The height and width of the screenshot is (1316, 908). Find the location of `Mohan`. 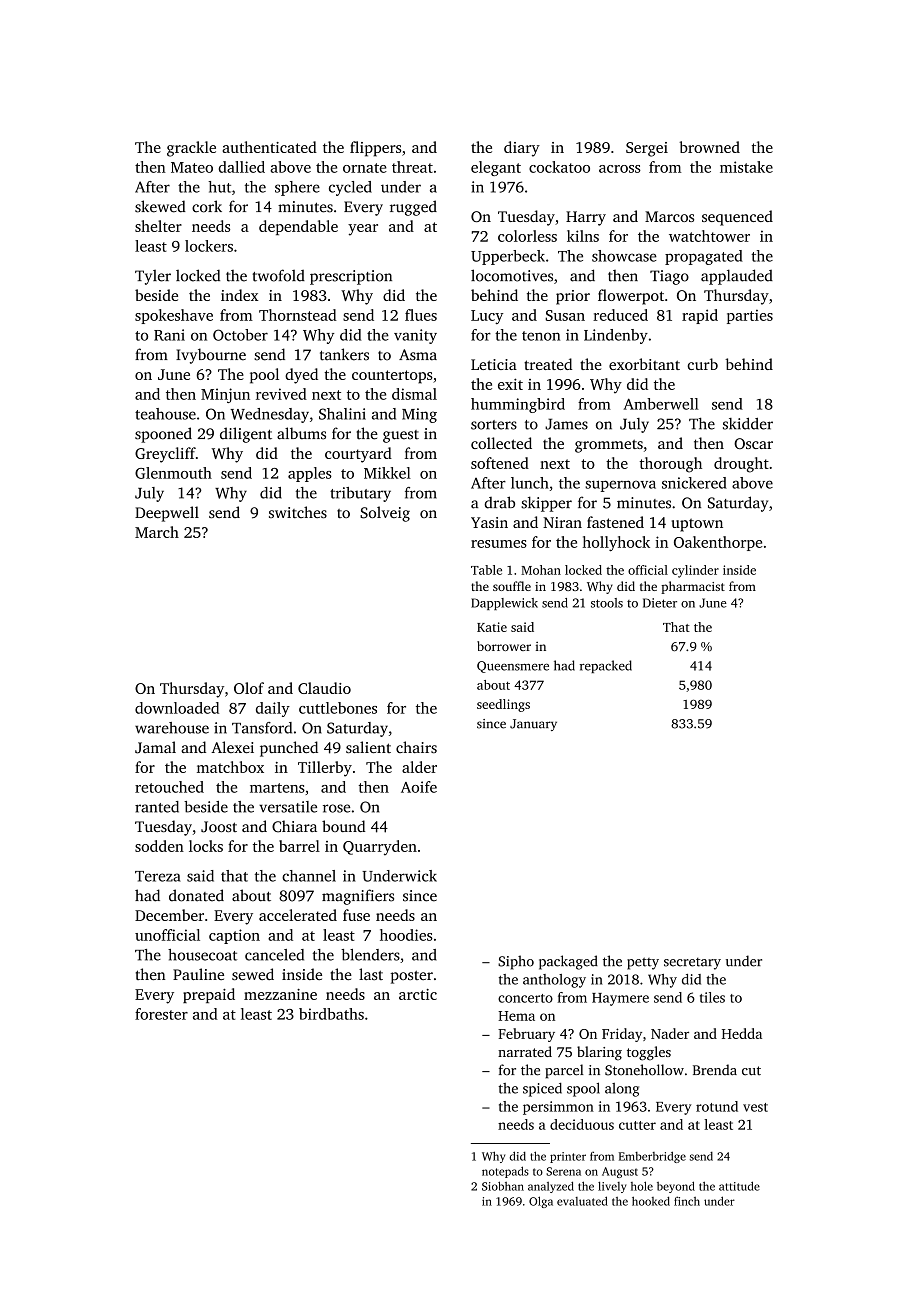

Mohan is located at coordinates (541, 570).
